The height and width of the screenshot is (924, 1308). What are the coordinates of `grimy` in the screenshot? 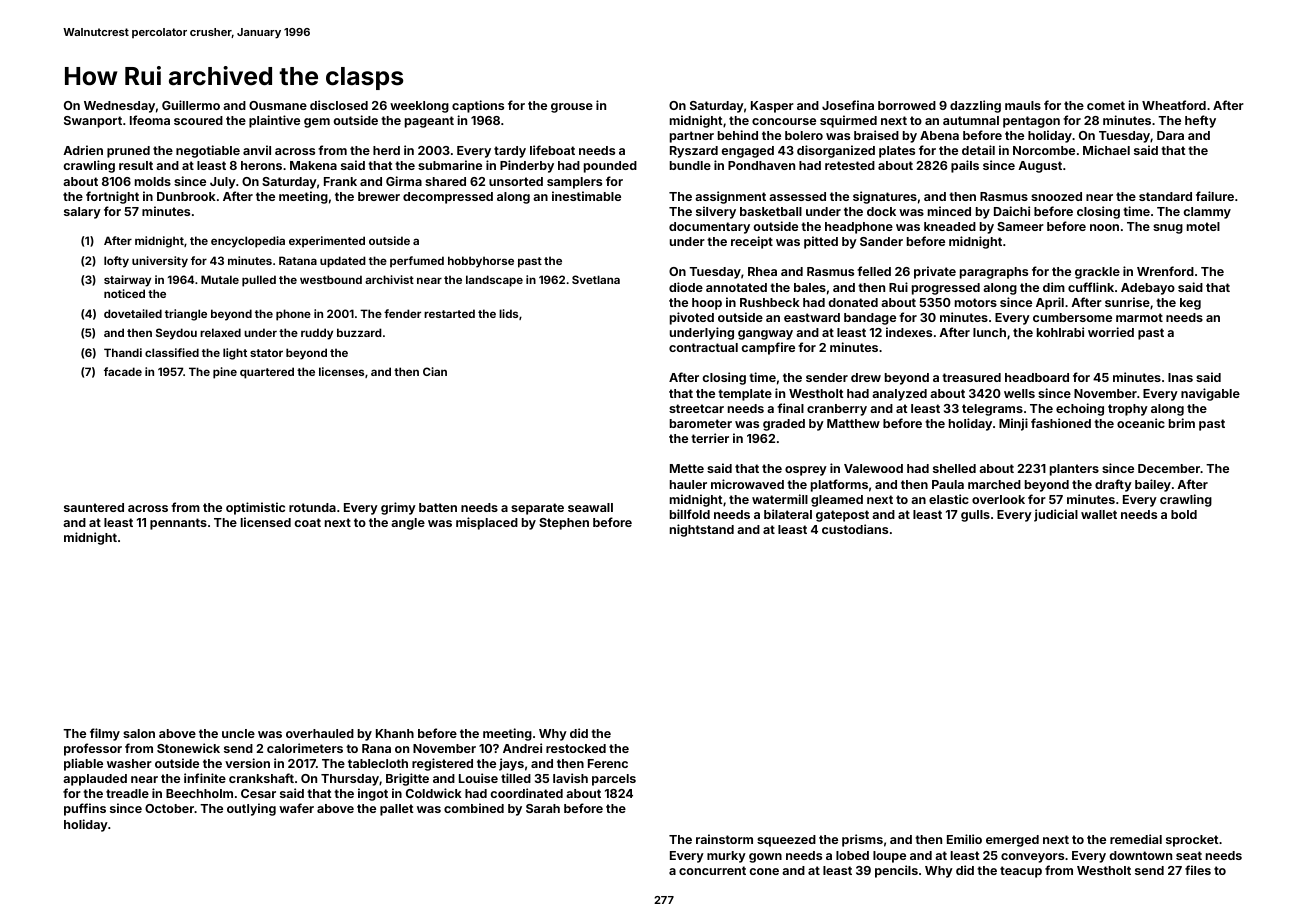 It's located at (398, 508).
